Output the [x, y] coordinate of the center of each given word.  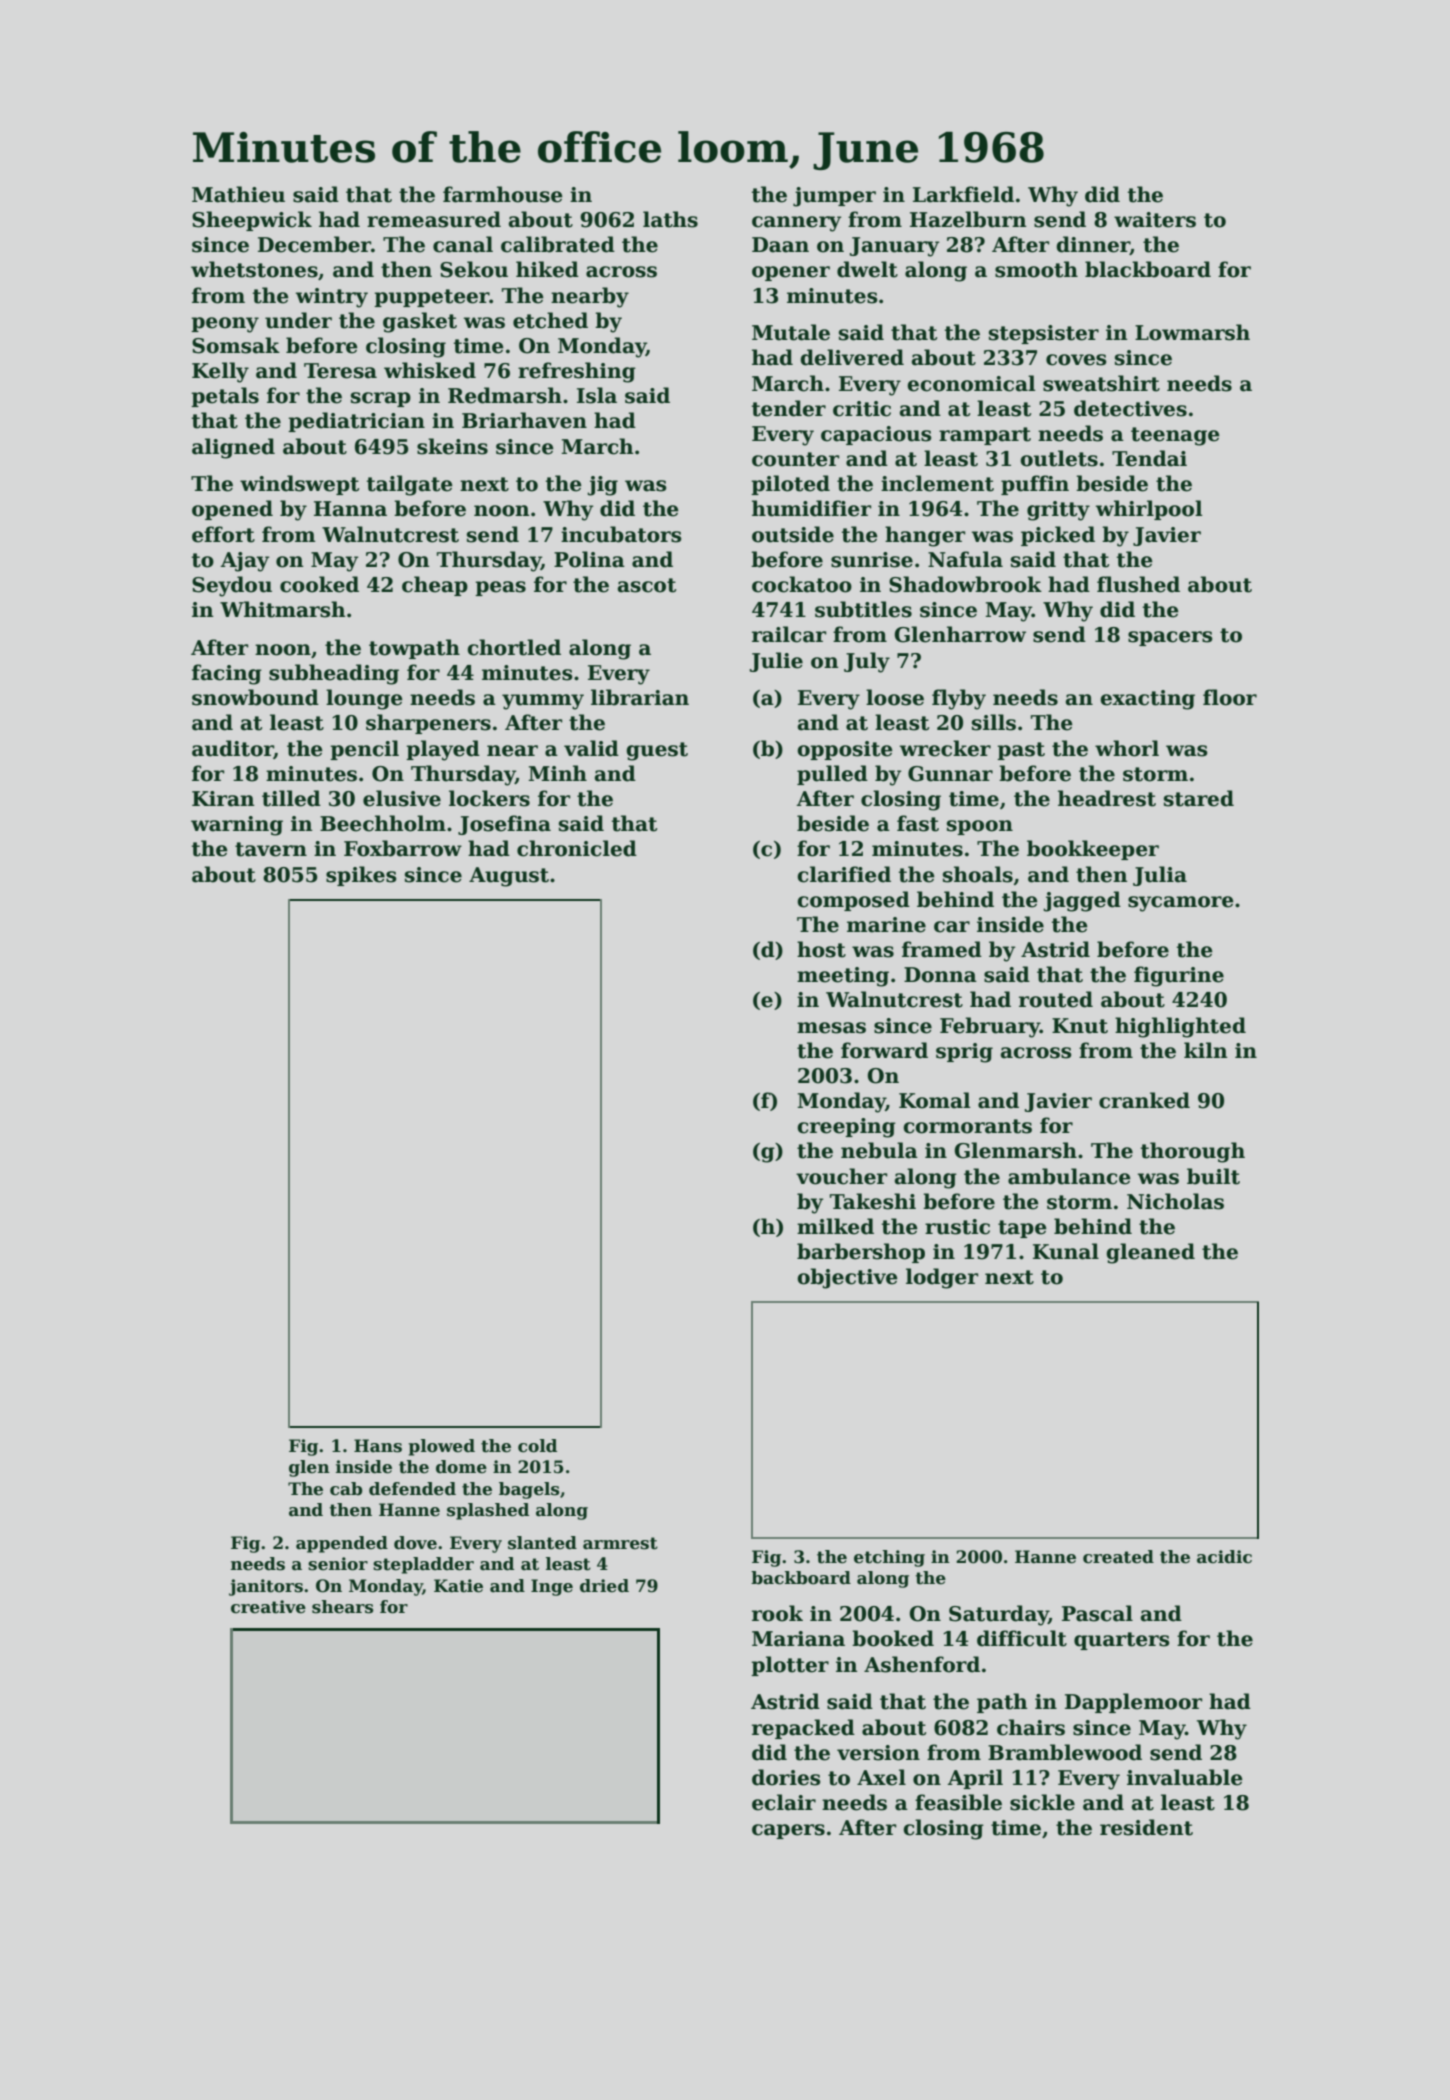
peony [225, 325]
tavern [271, 849]
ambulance [1069, 1176]
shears [342, 1607]
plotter [790, 1666]
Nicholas [1175, 1201]
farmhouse [503, 194]
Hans [378, 1446]
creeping [846, 1128]
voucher [841, 1176]
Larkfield [963, 194]
